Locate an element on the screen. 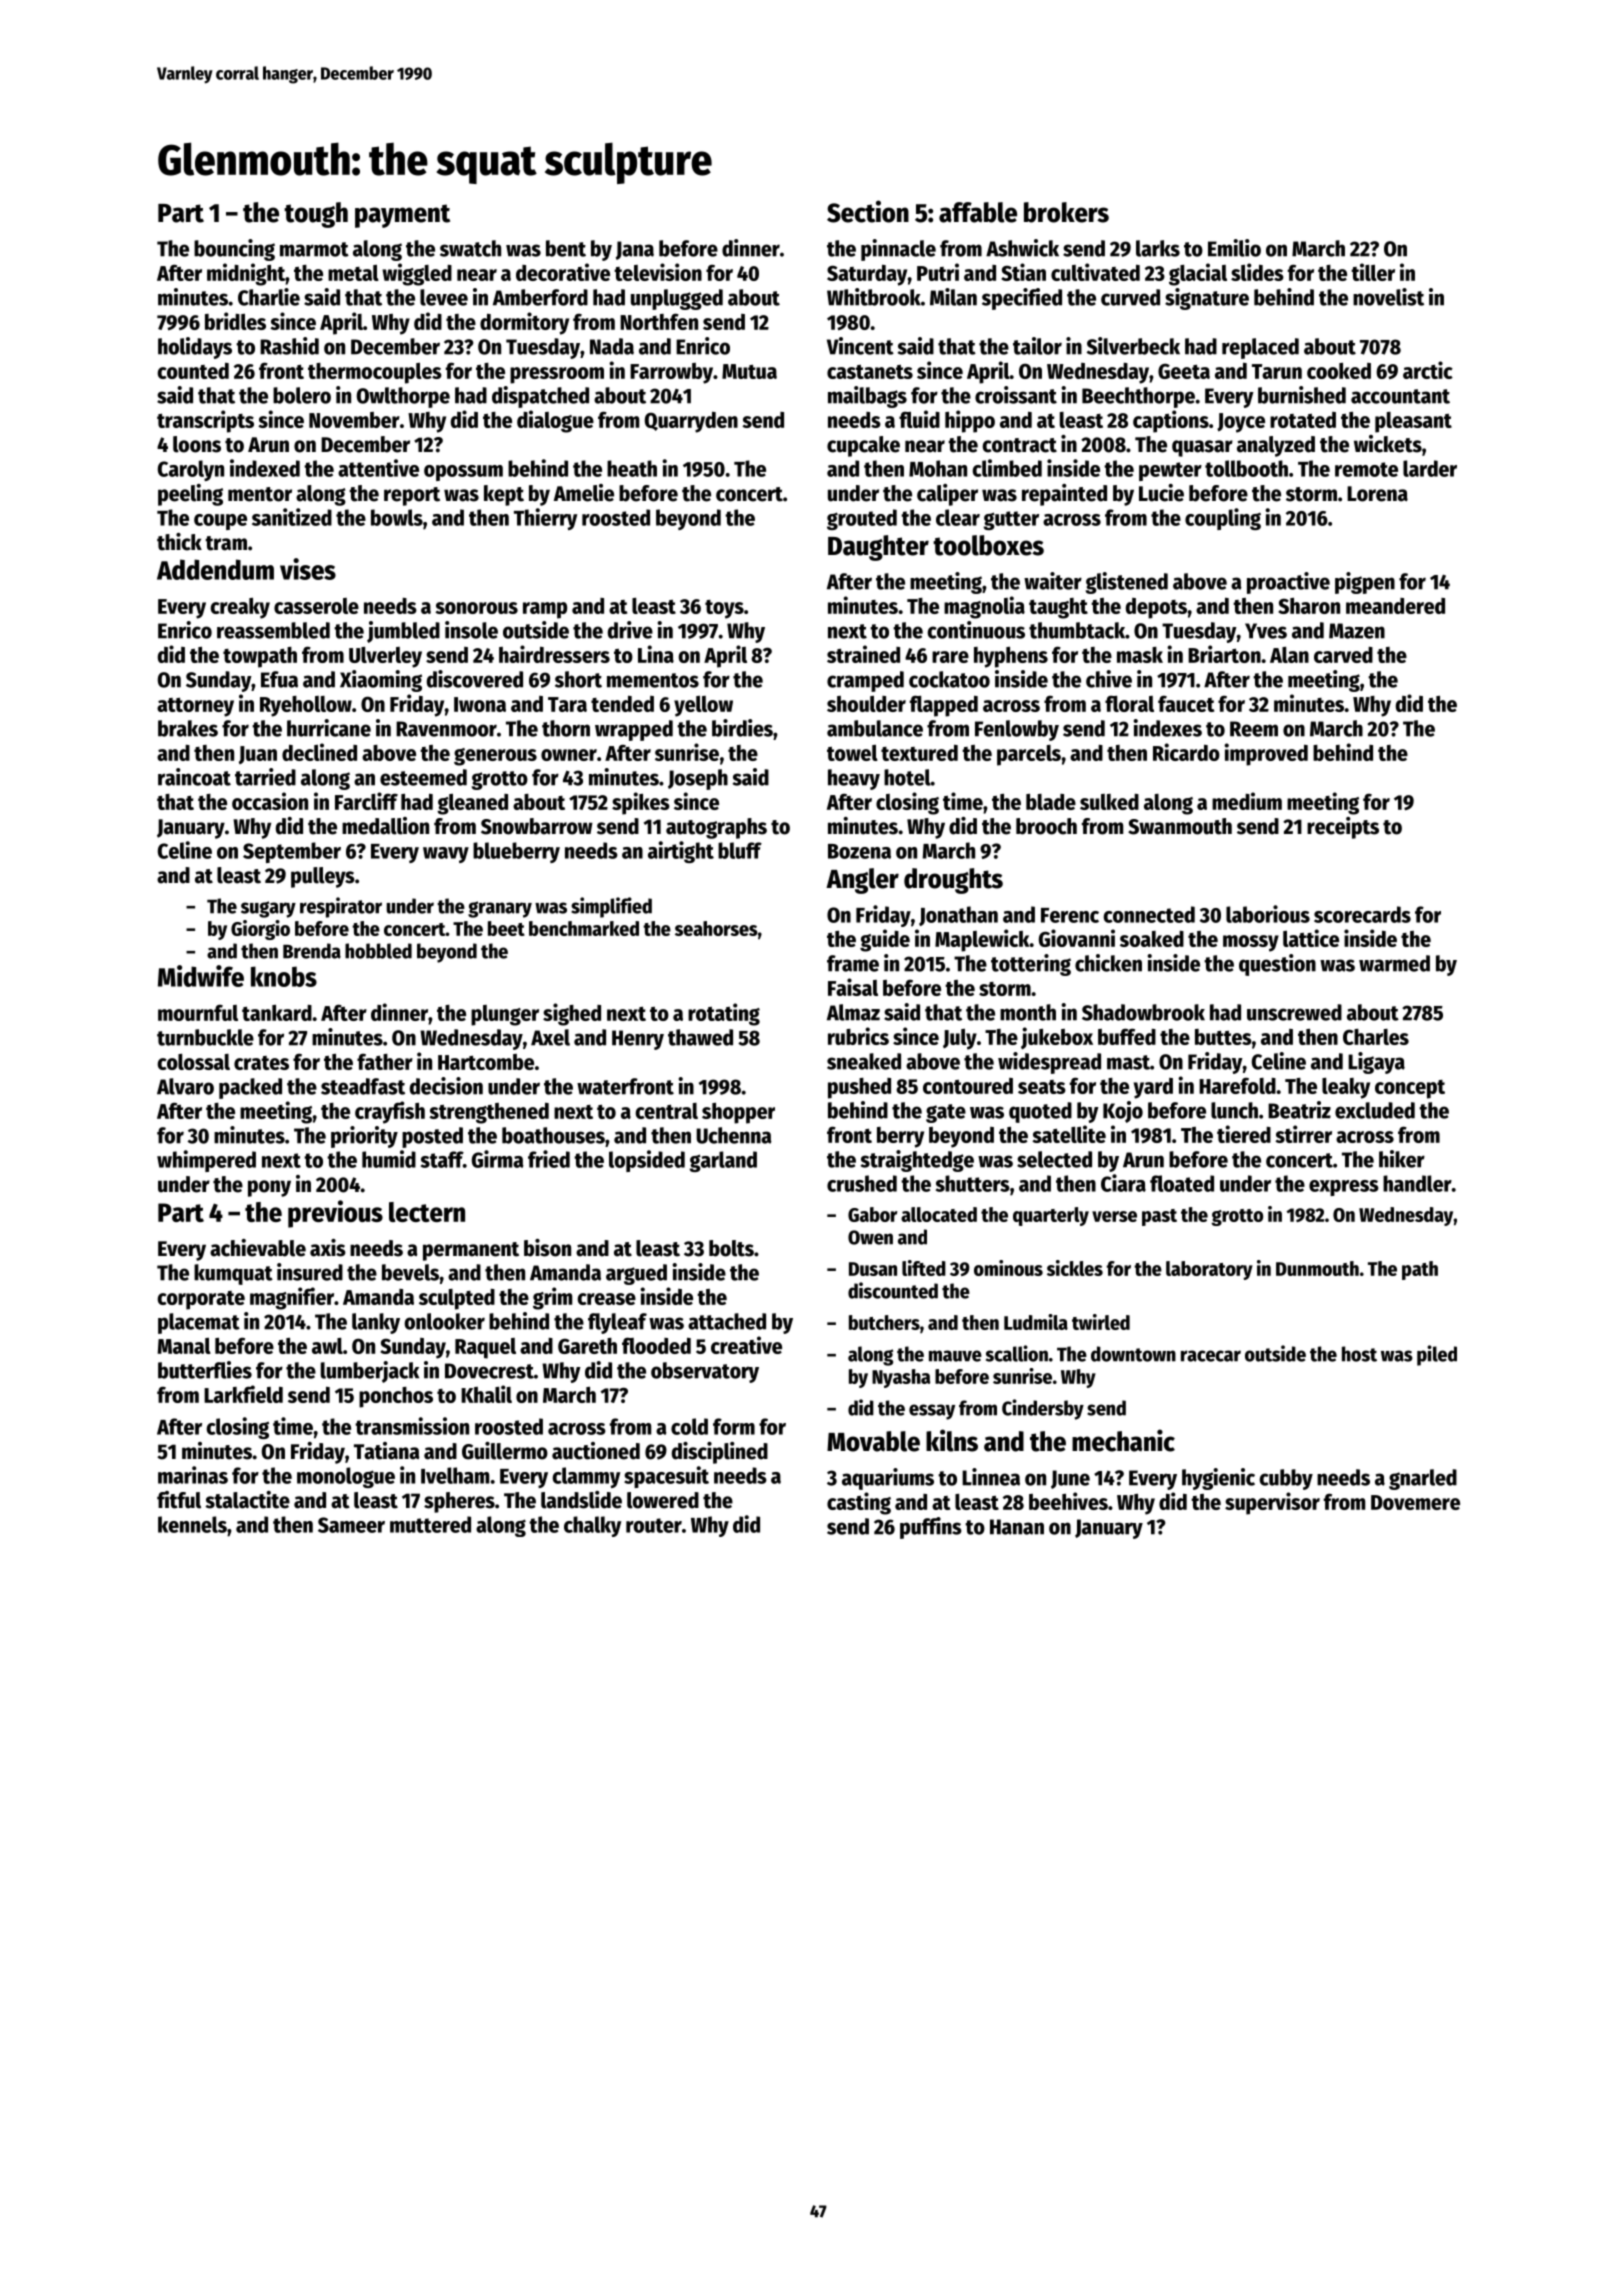 The image size is (1620, 2292). payment is located at coordinates (402, 216).
